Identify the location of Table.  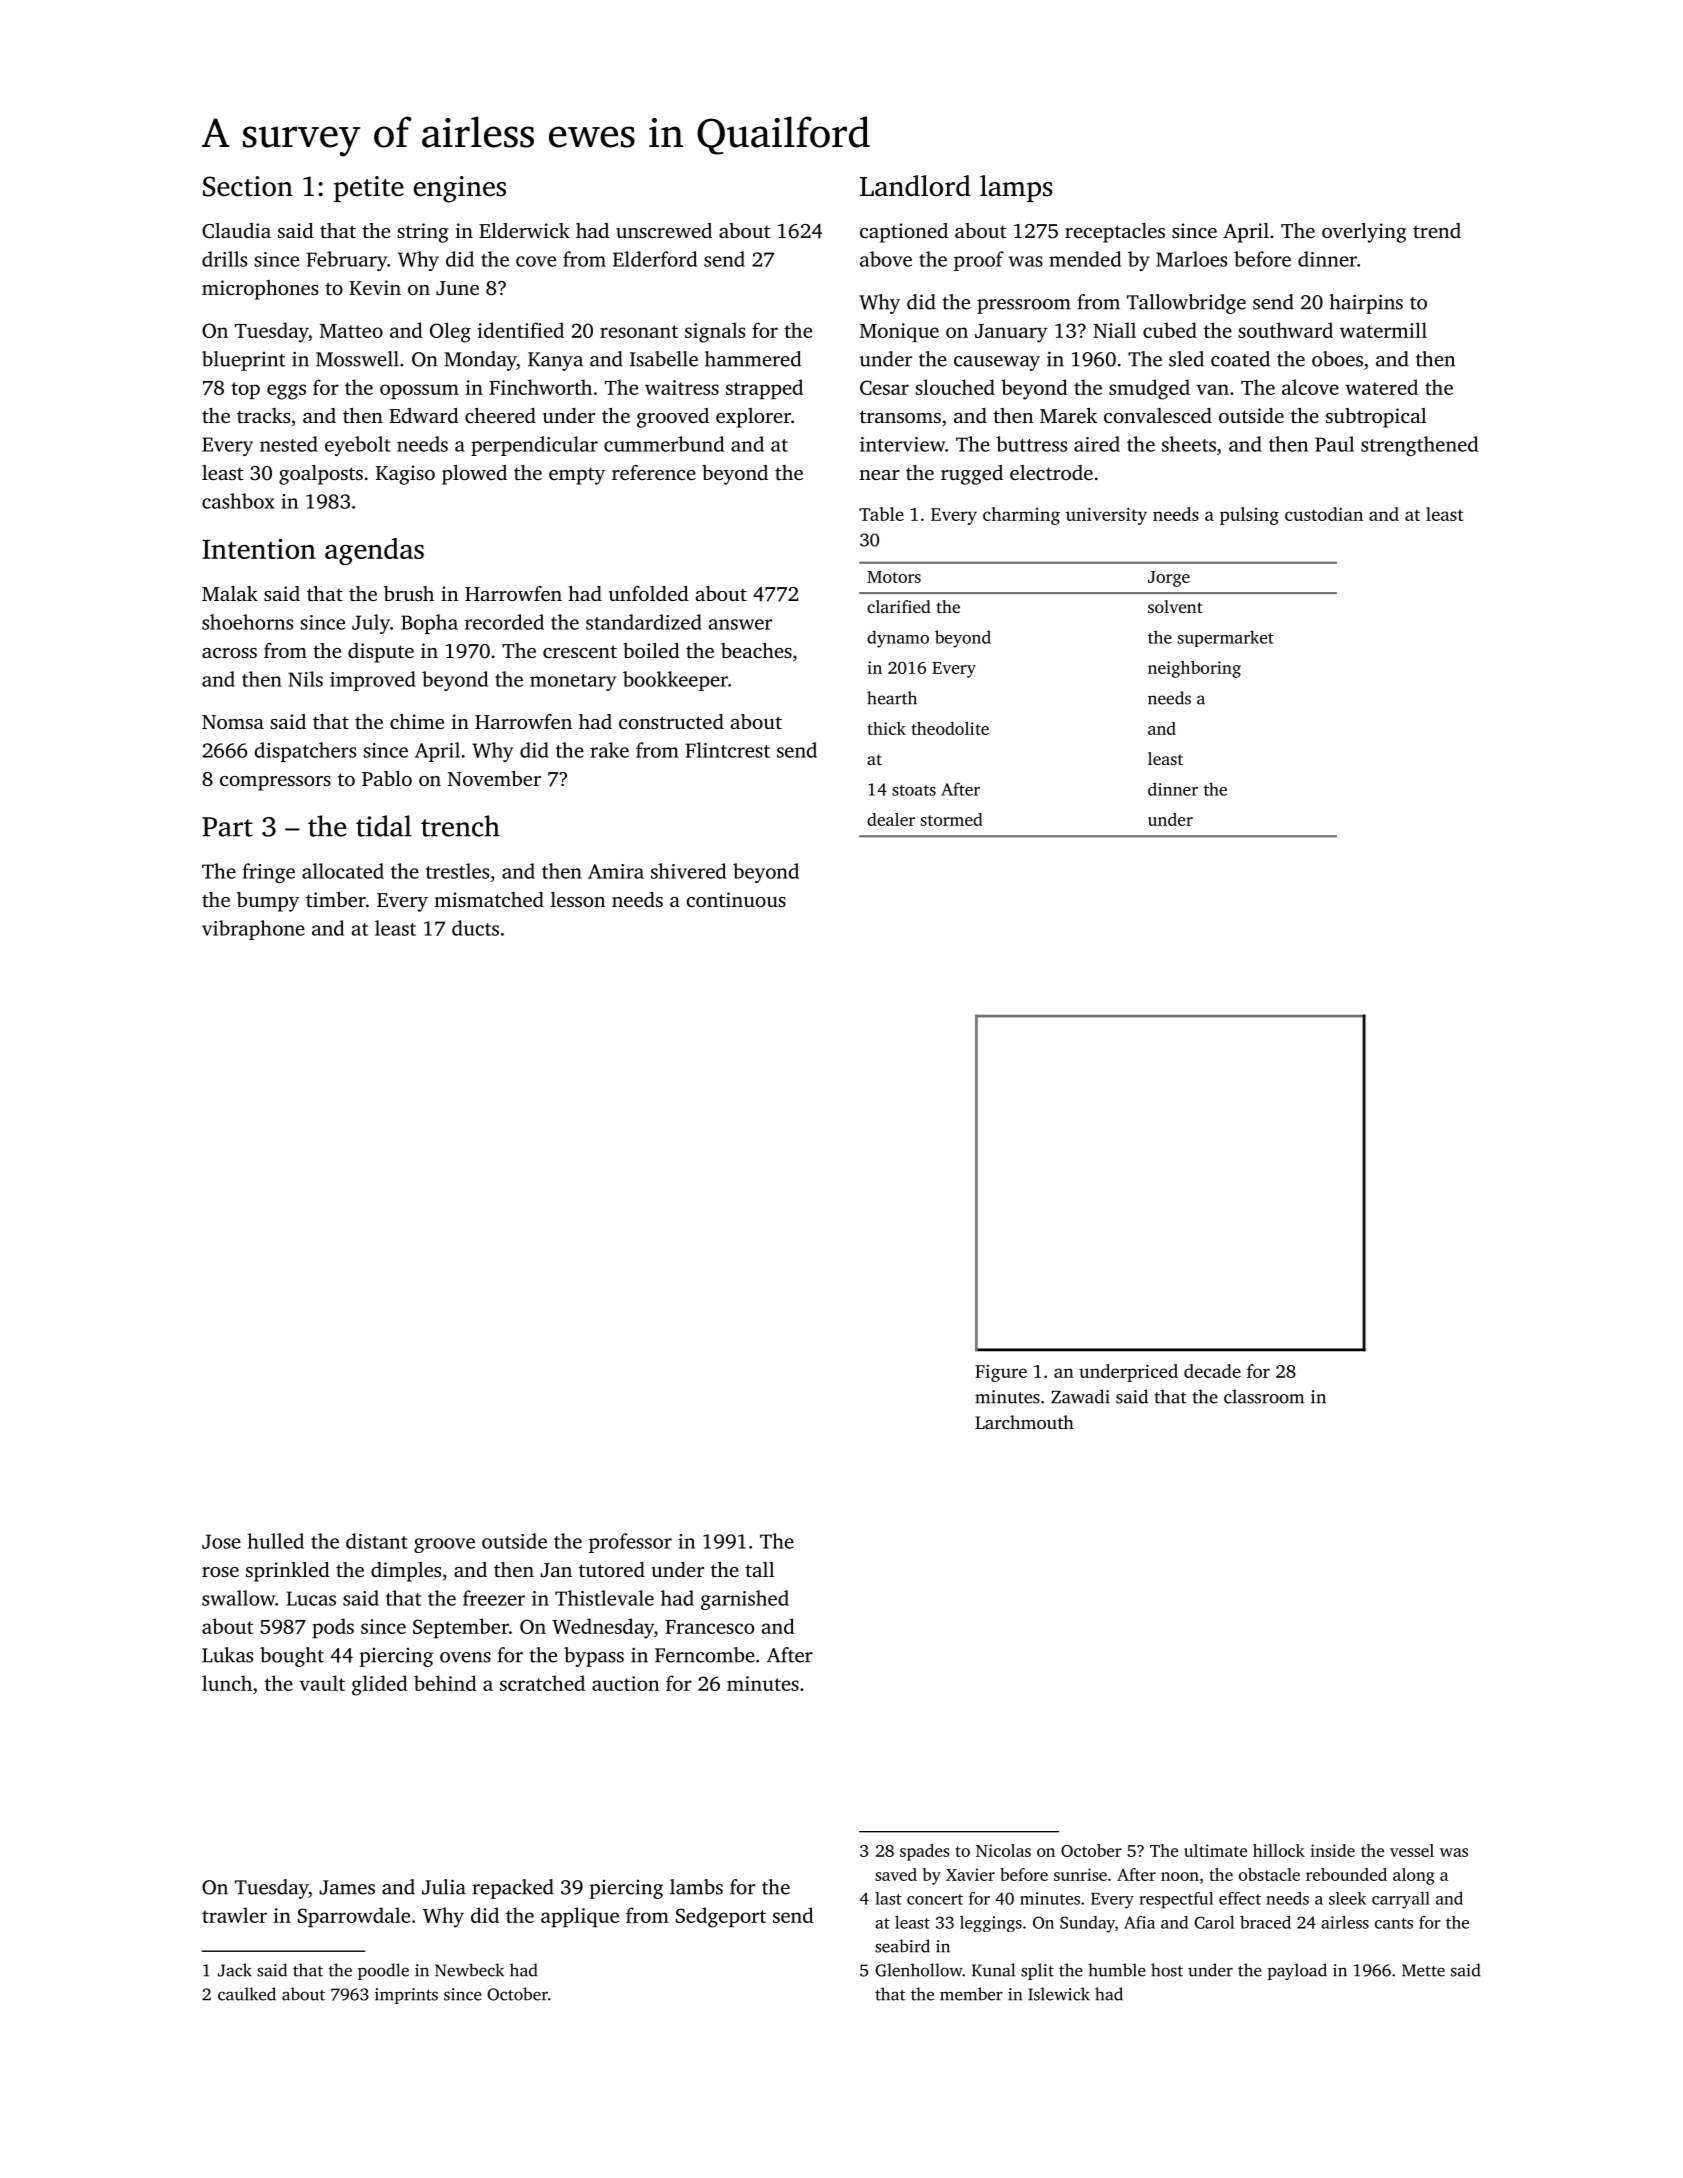
(881, 514).
